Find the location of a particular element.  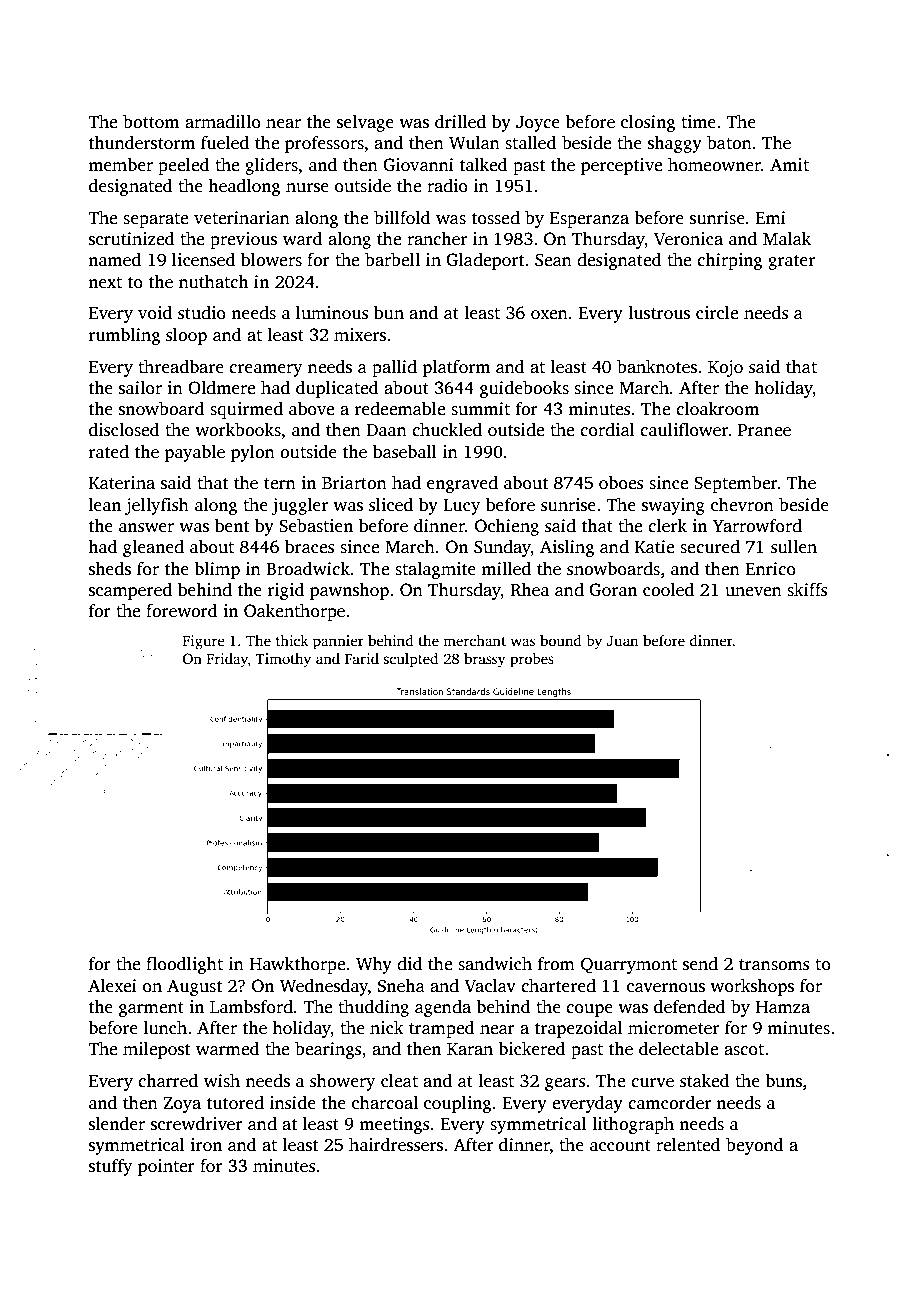

platform is located at coordinates (456, 368).
